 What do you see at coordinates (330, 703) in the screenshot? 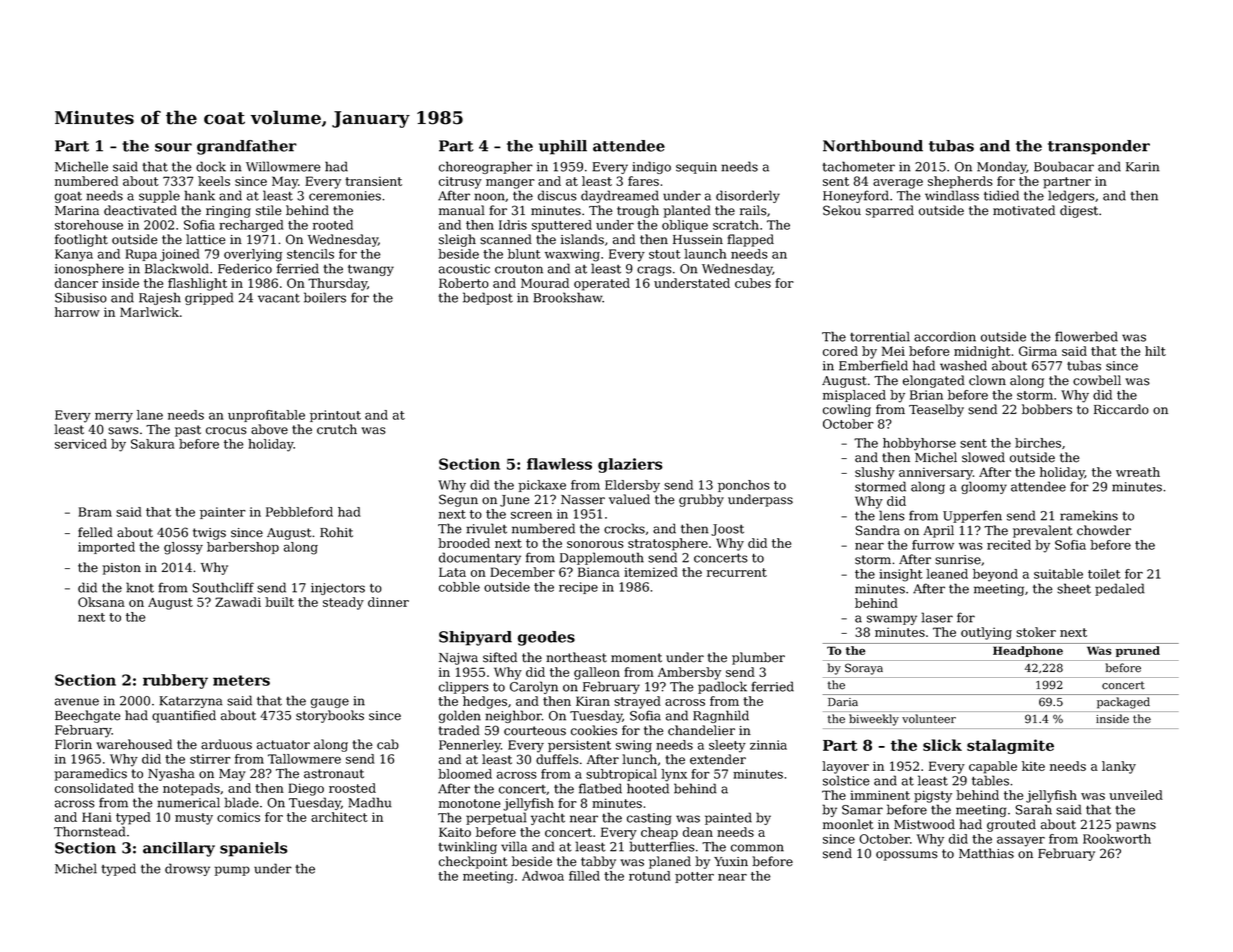
I see `gauge` at bounding box center [330, 703].
